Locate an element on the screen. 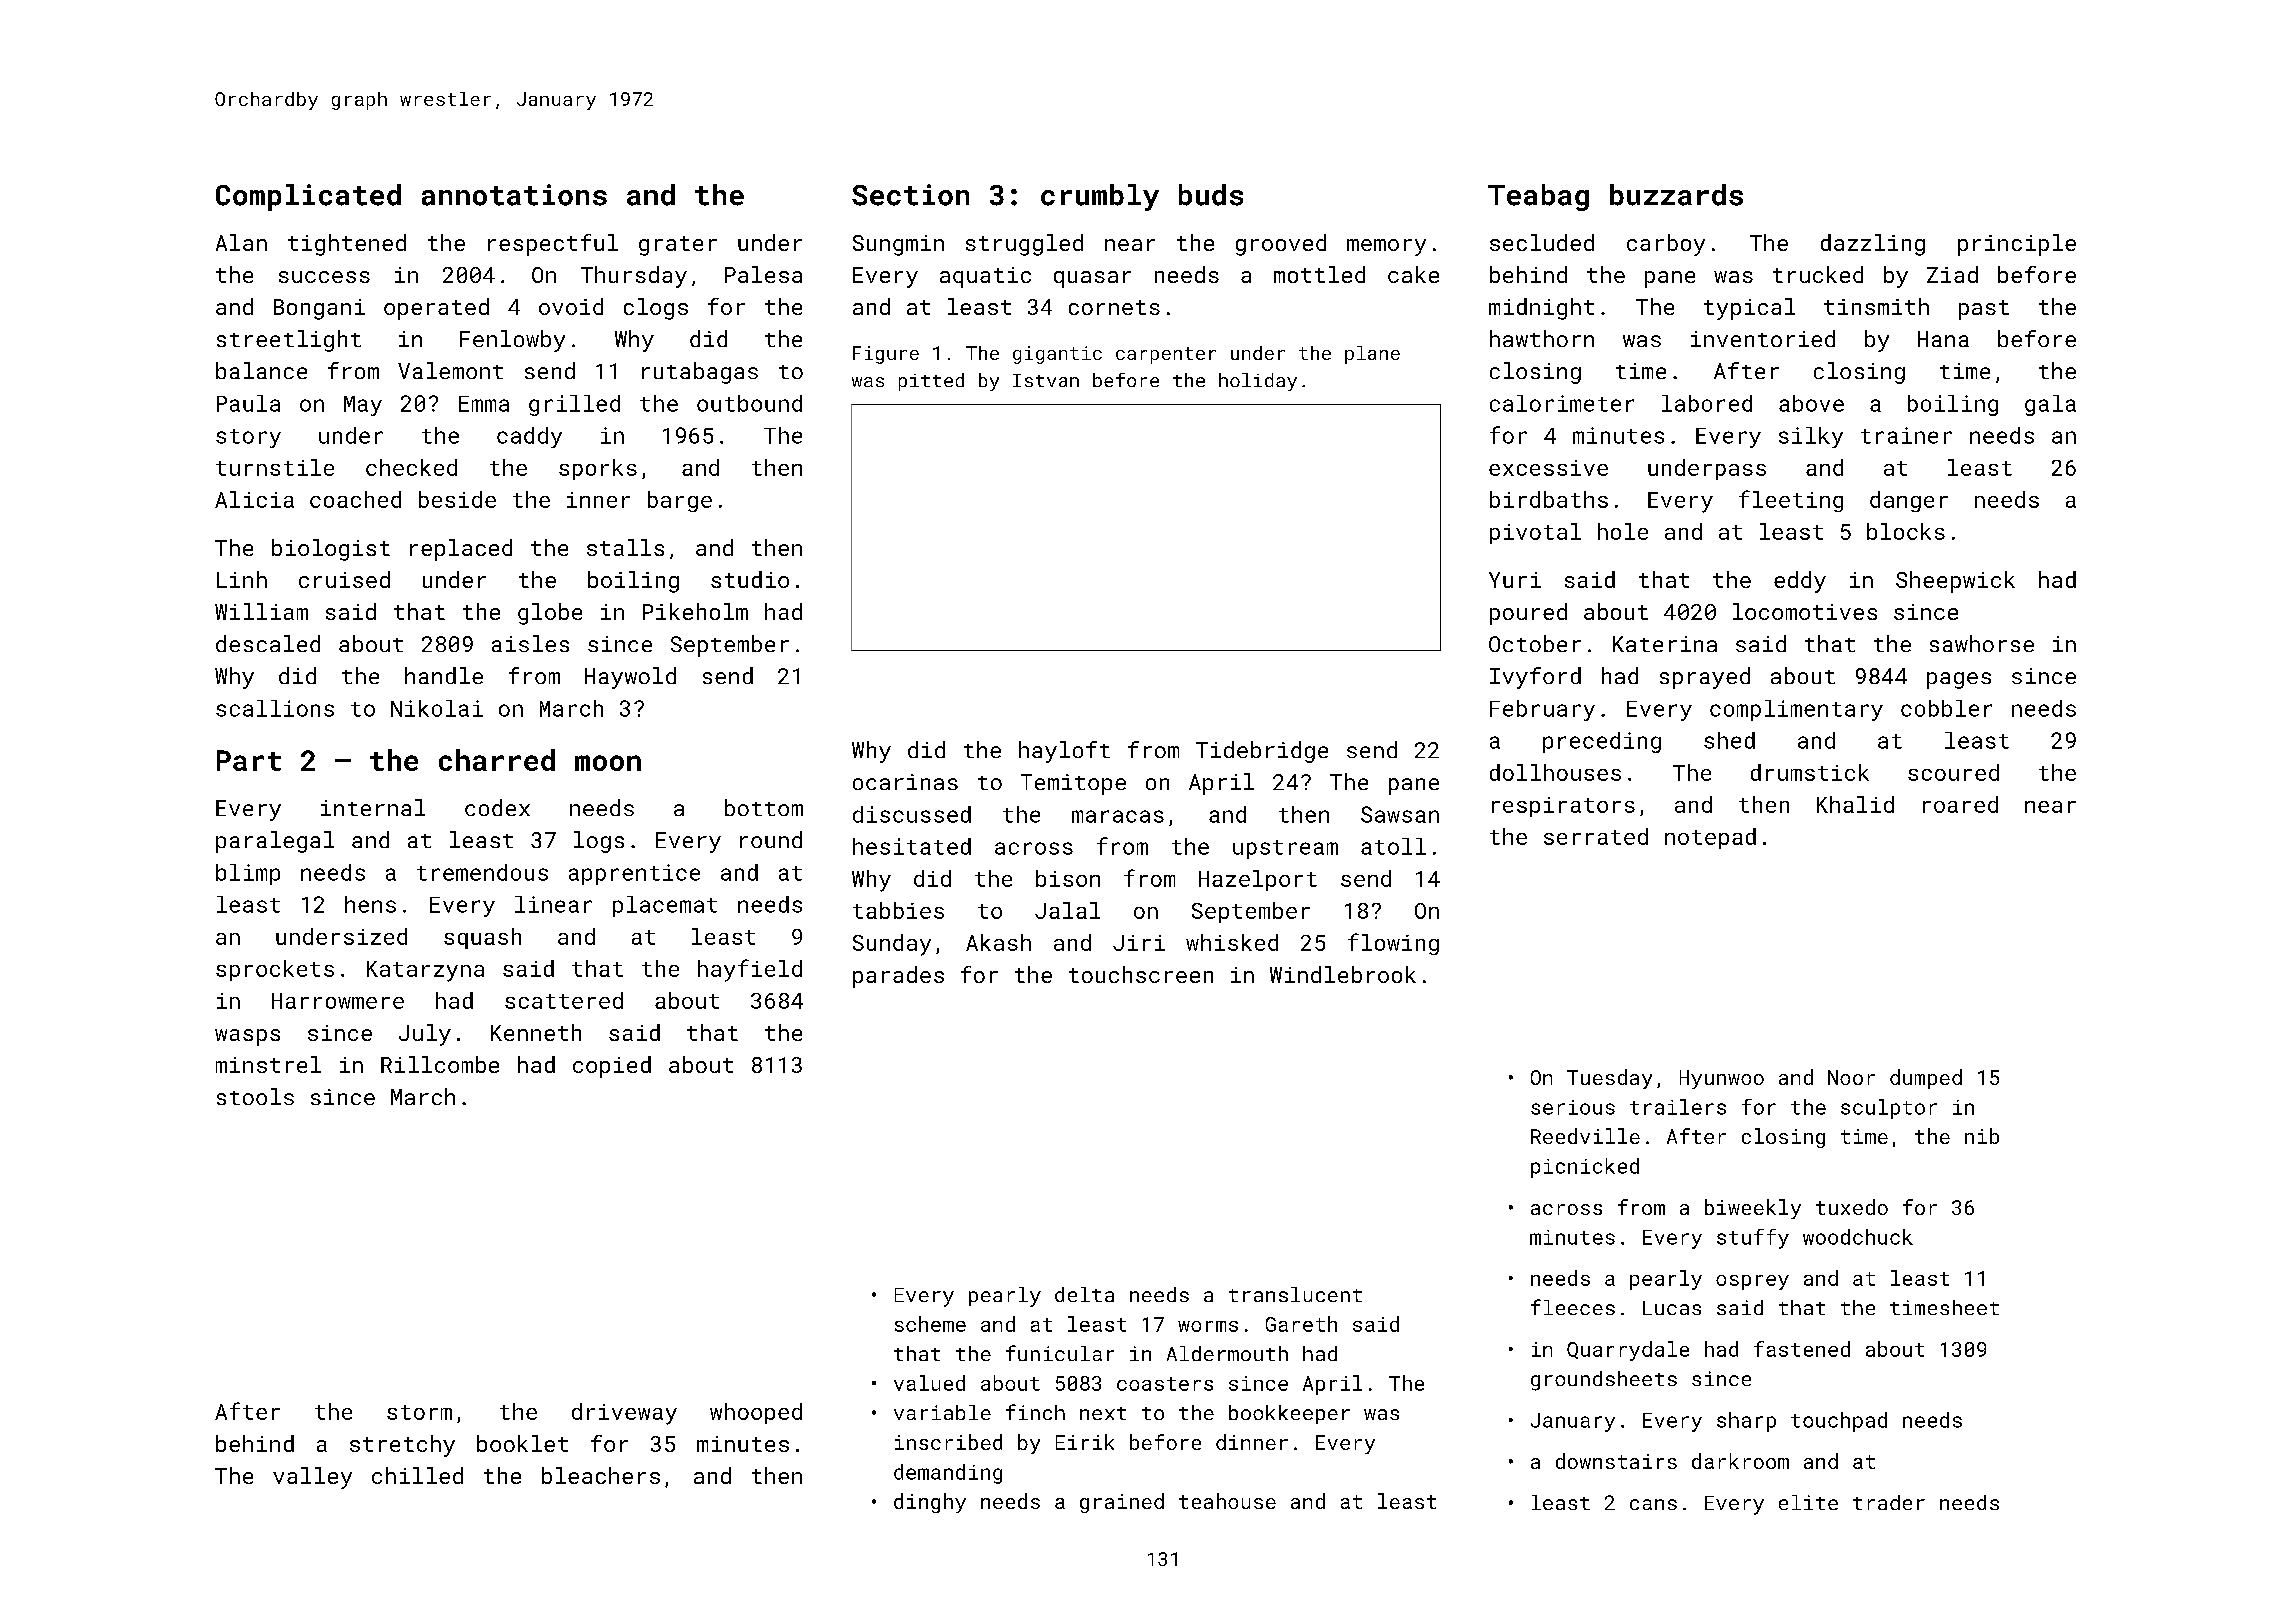 Image resolution: width=2292 pixels, height=1620 pixels. aquatic is located at coordinates (985, 277).
